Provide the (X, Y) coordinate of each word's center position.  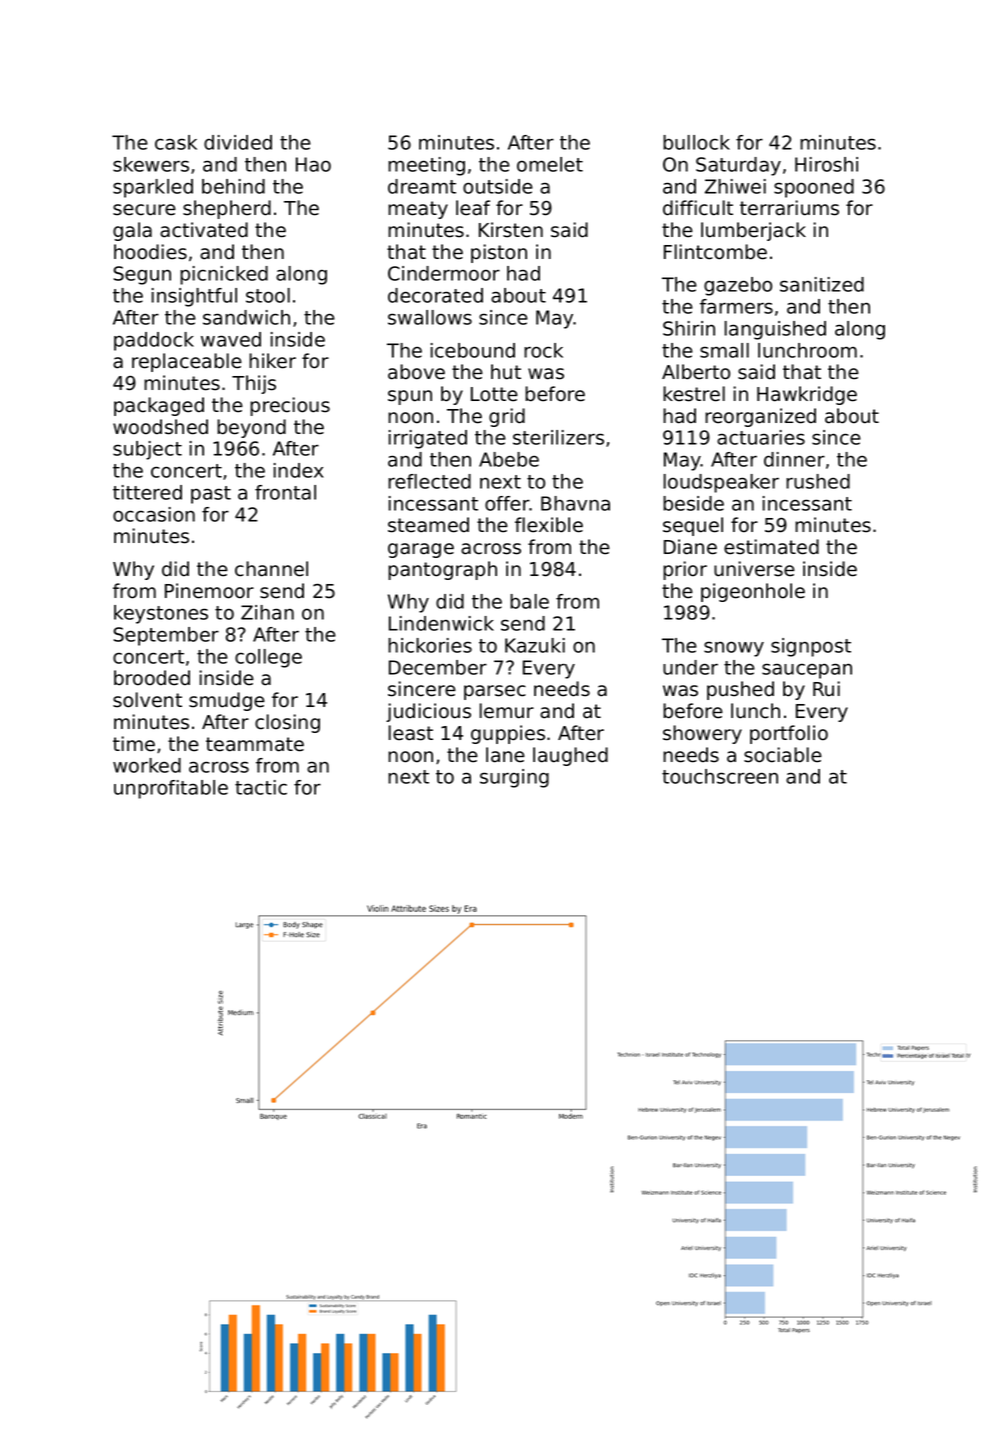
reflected (429, 481)
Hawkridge (807, 395)
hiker (272, 361)
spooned (814, 188)
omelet (550, 164)
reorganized (760, 417)
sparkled (153, 188)
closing (287, 723)
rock (543, 350)
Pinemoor (209, 591)
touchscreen (720, 776)
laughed (570, 756)
